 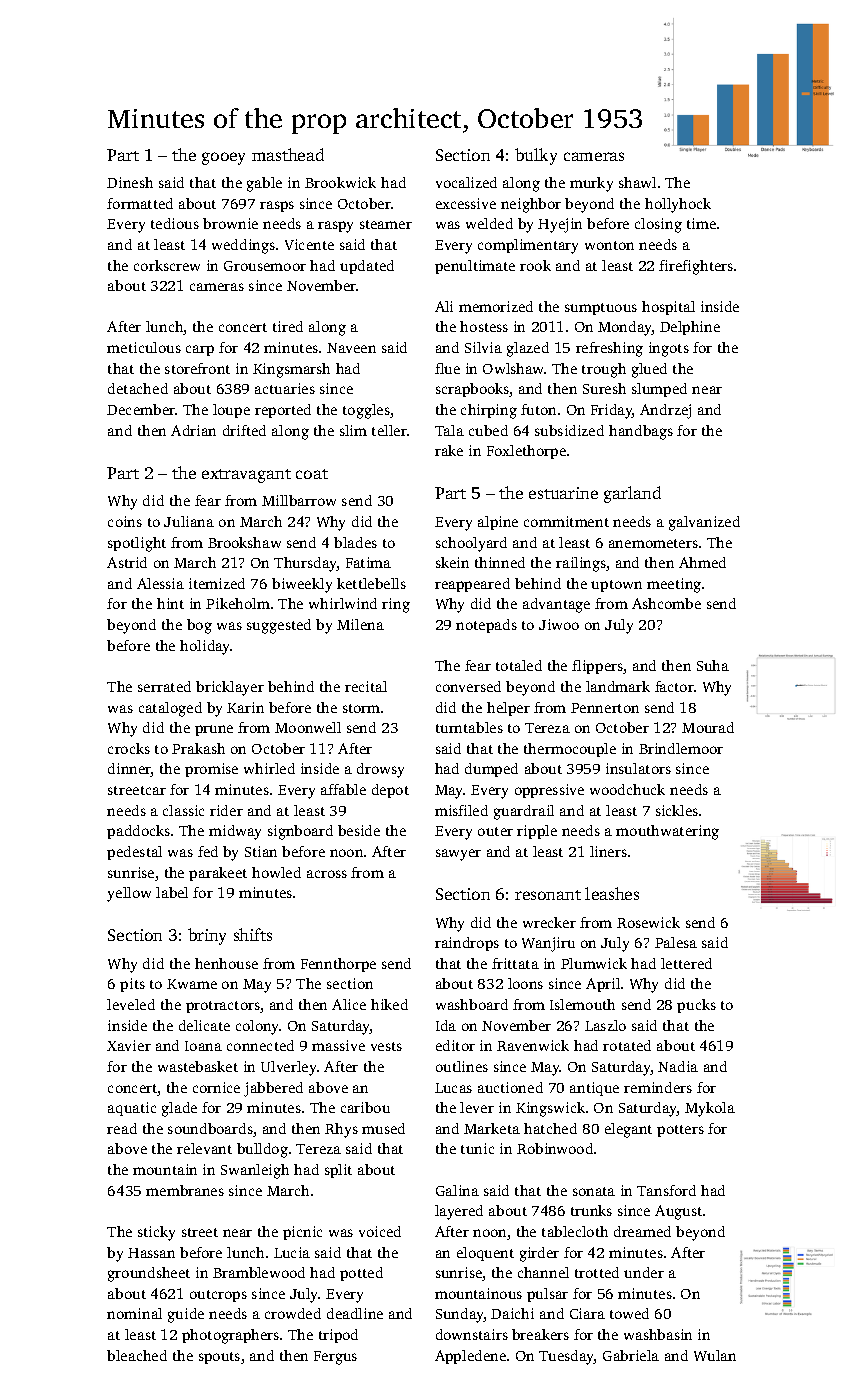 What do you see at coordinates (644, 1272) in the screenshot?
I see `under` at bounding box center [644, 1272].
